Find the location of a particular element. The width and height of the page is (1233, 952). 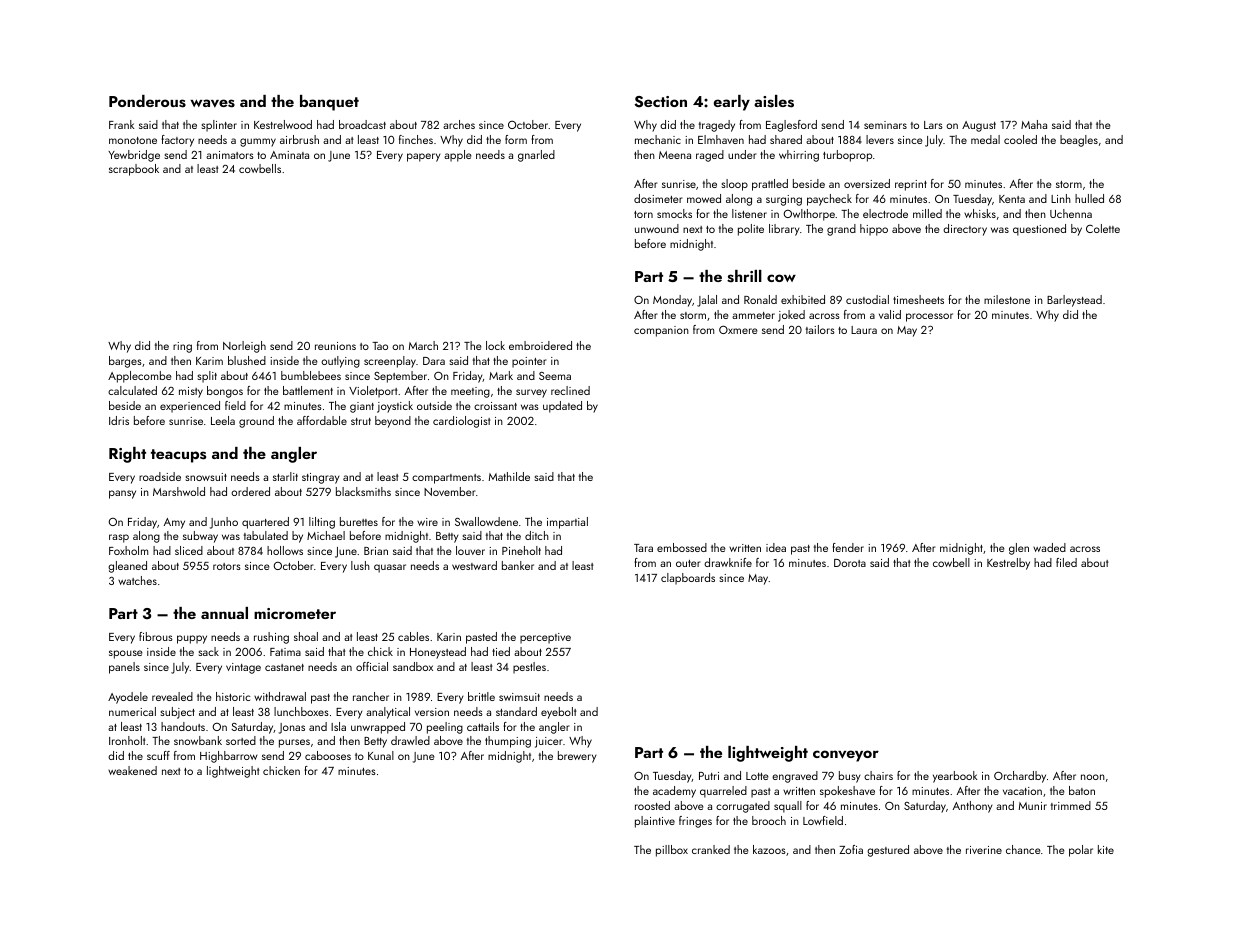

plaintive is located at coordinates (655, 822).
